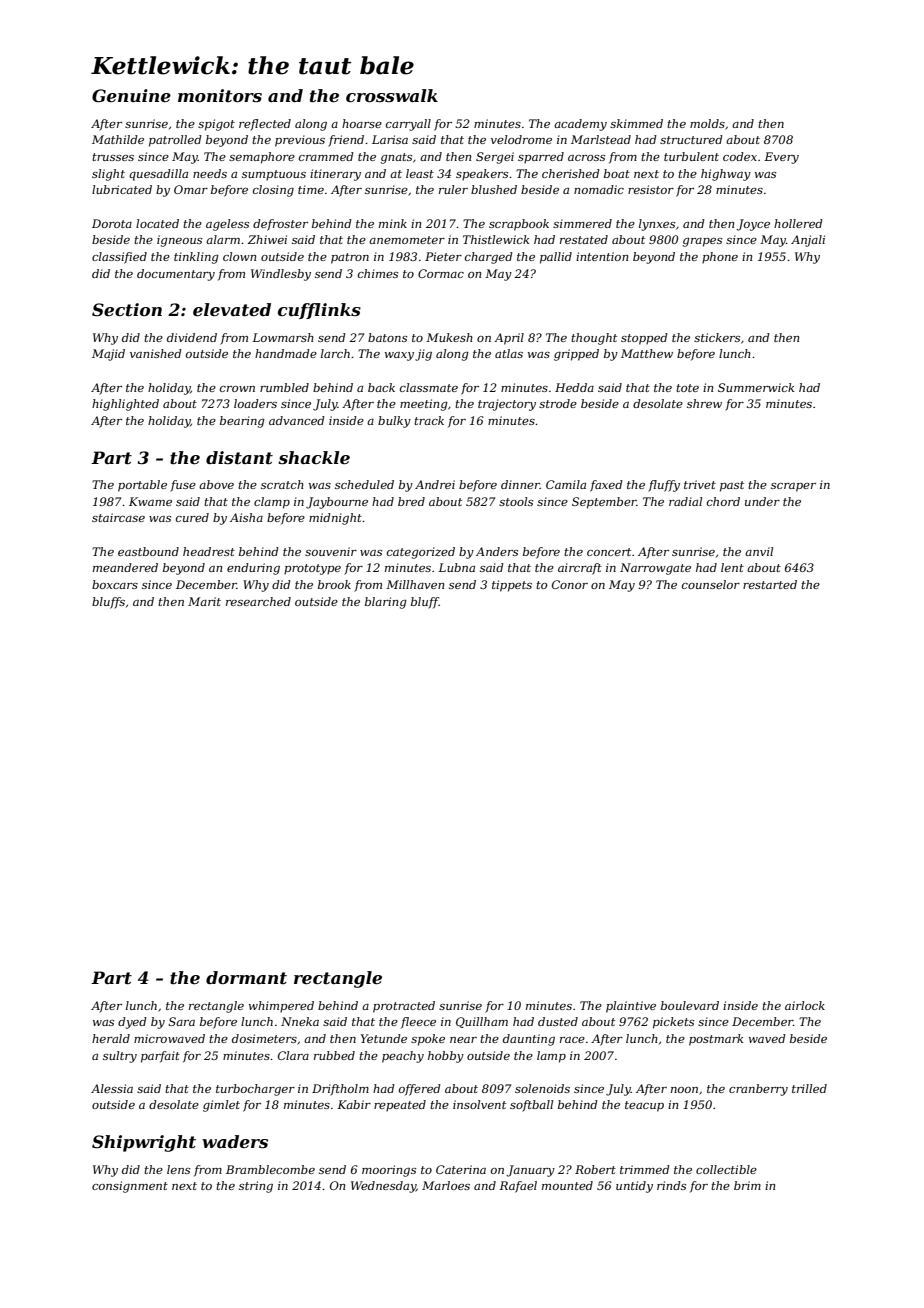  What do you see at coordinates (453, 189) in the page?
I see `ruler` at bounding box center [453, 189].
